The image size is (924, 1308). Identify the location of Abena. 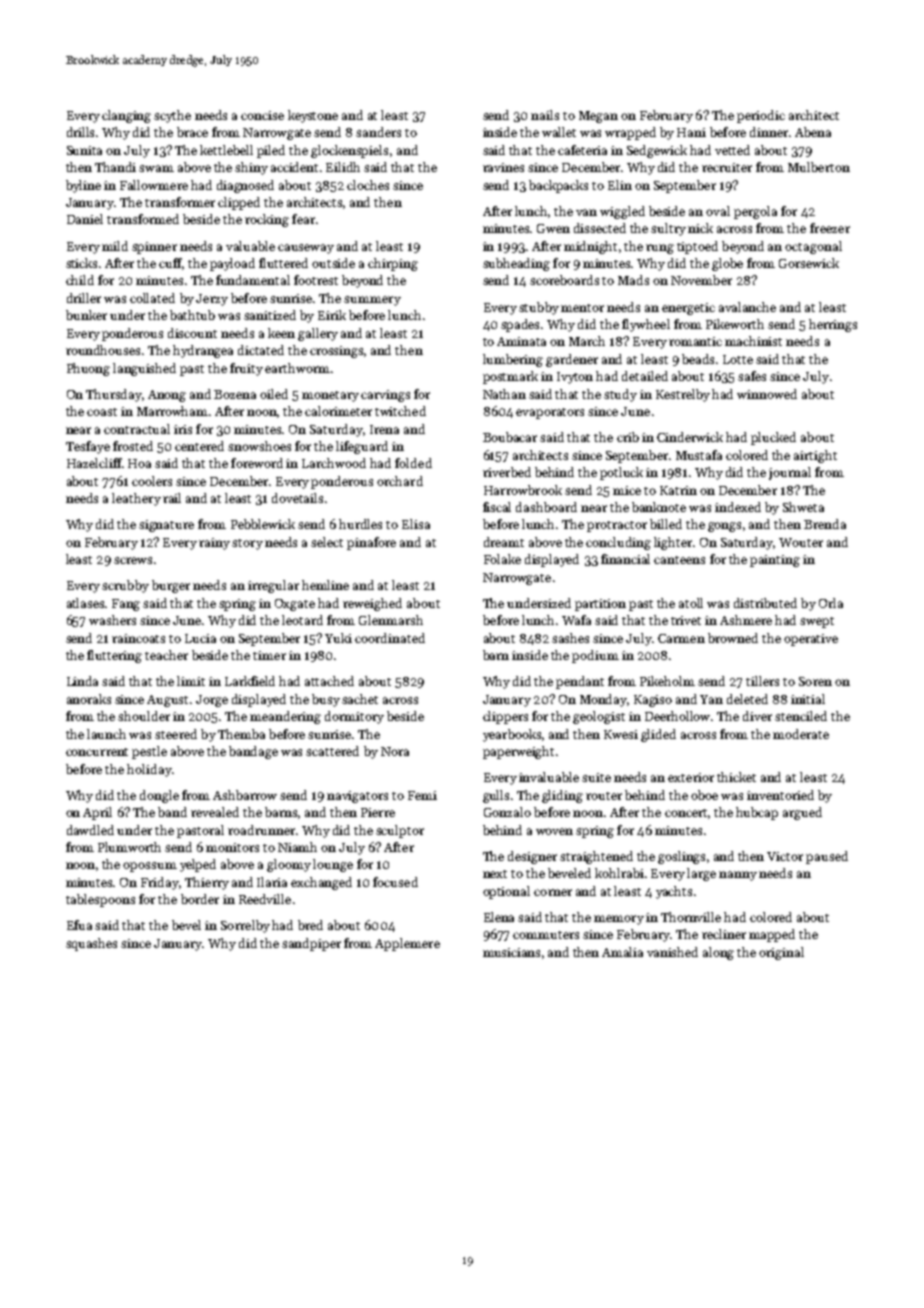
(813, 132).
